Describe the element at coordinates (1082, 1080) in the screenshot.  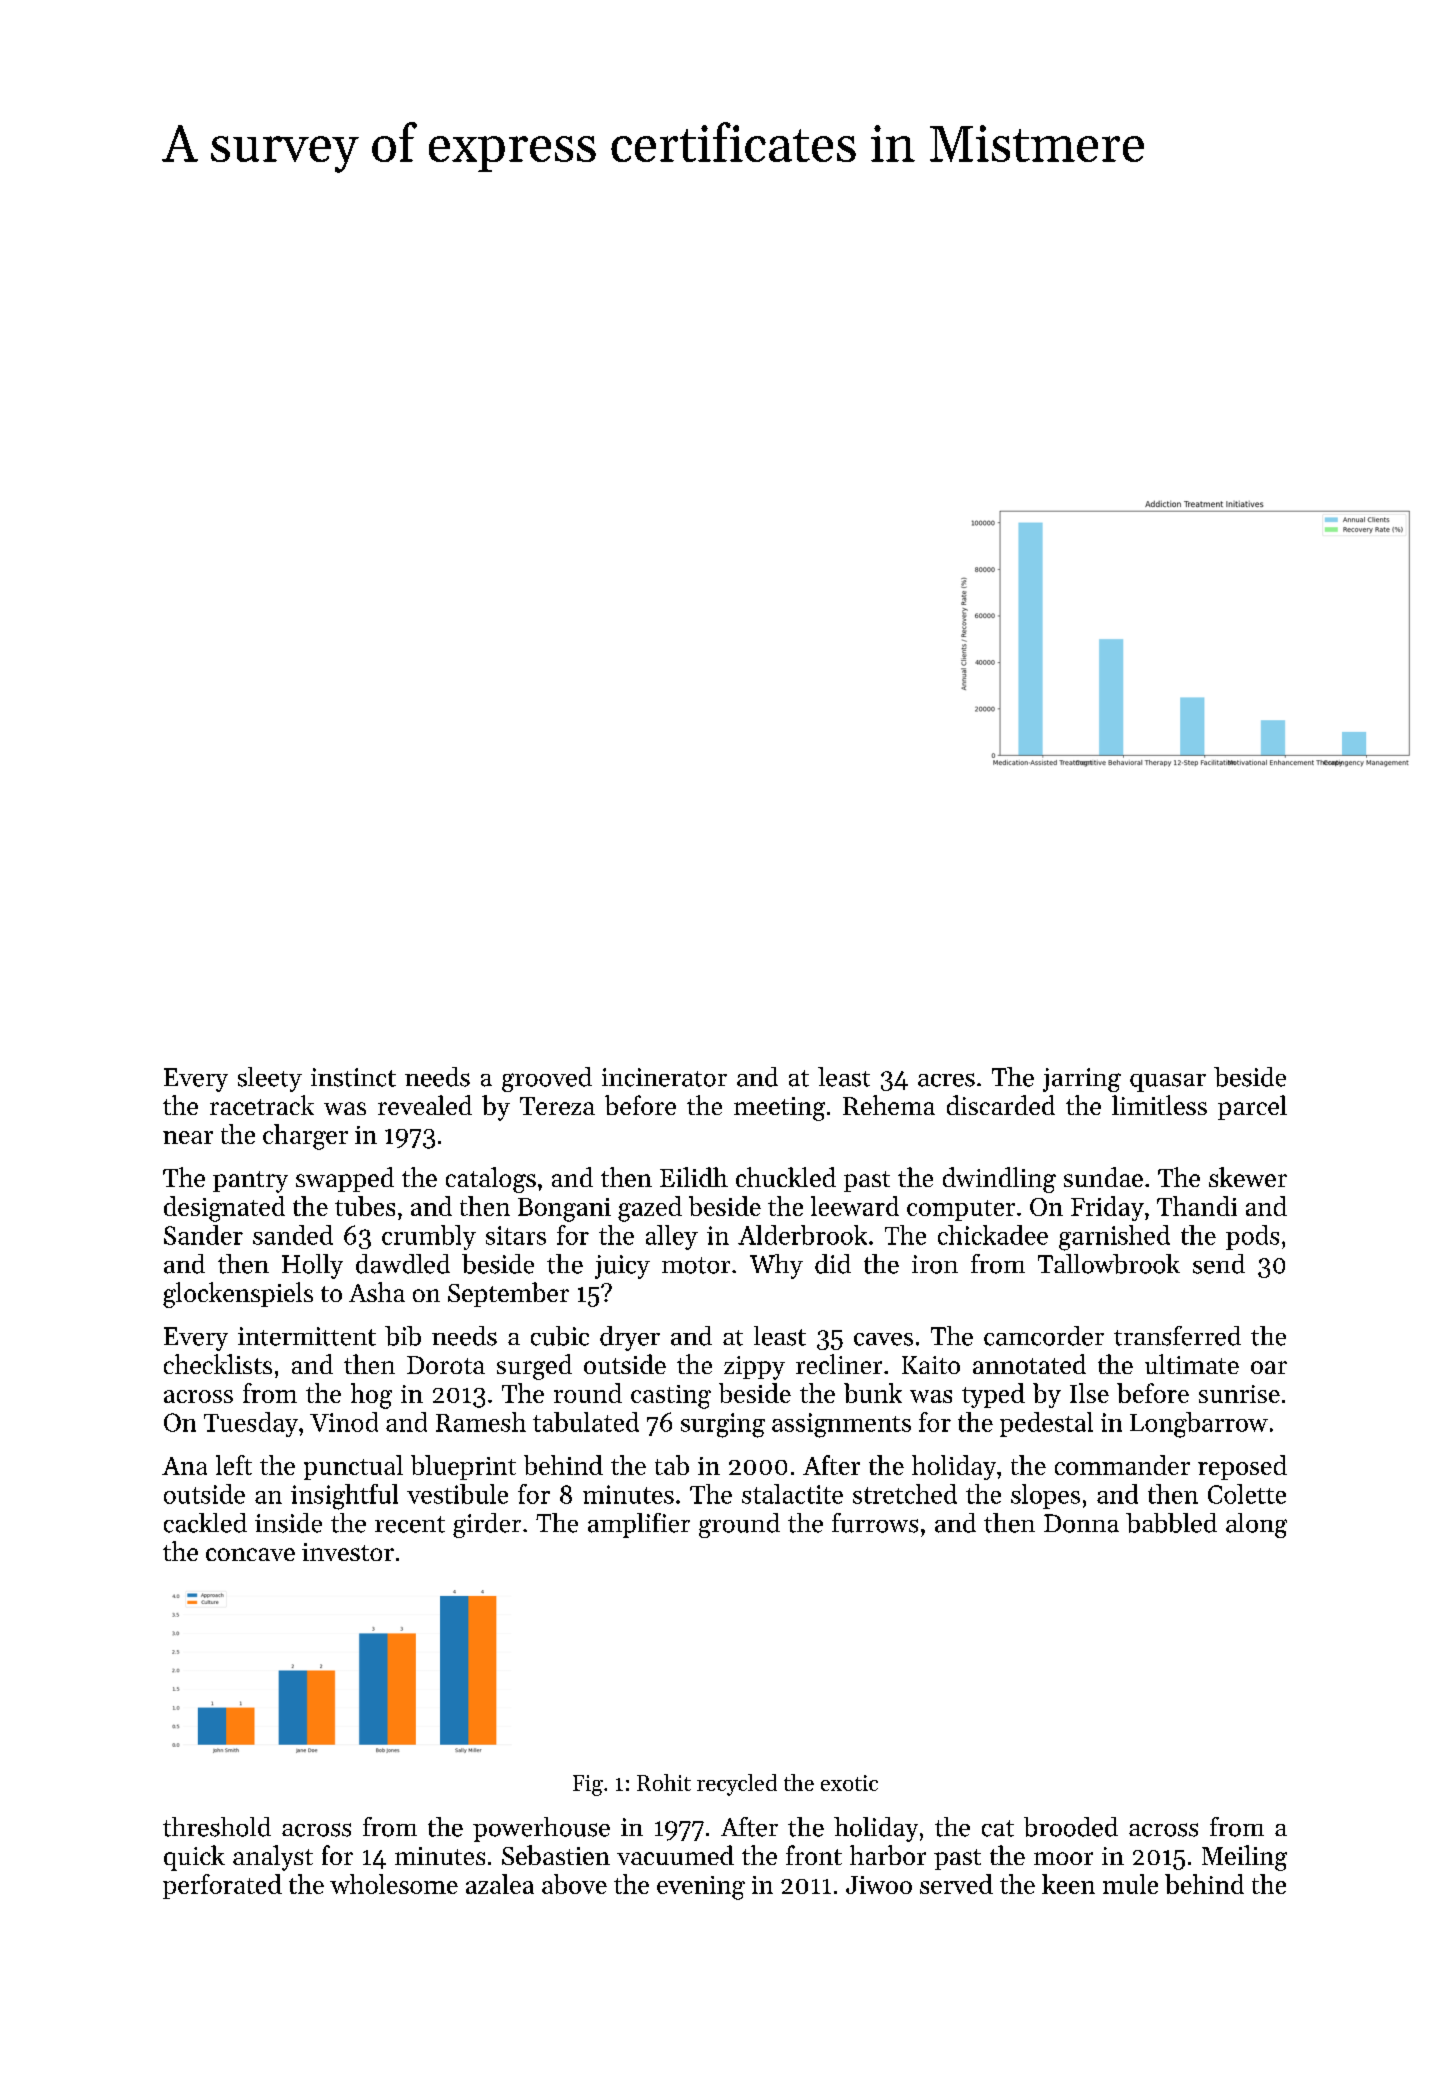
I see `jarring` at that location.
